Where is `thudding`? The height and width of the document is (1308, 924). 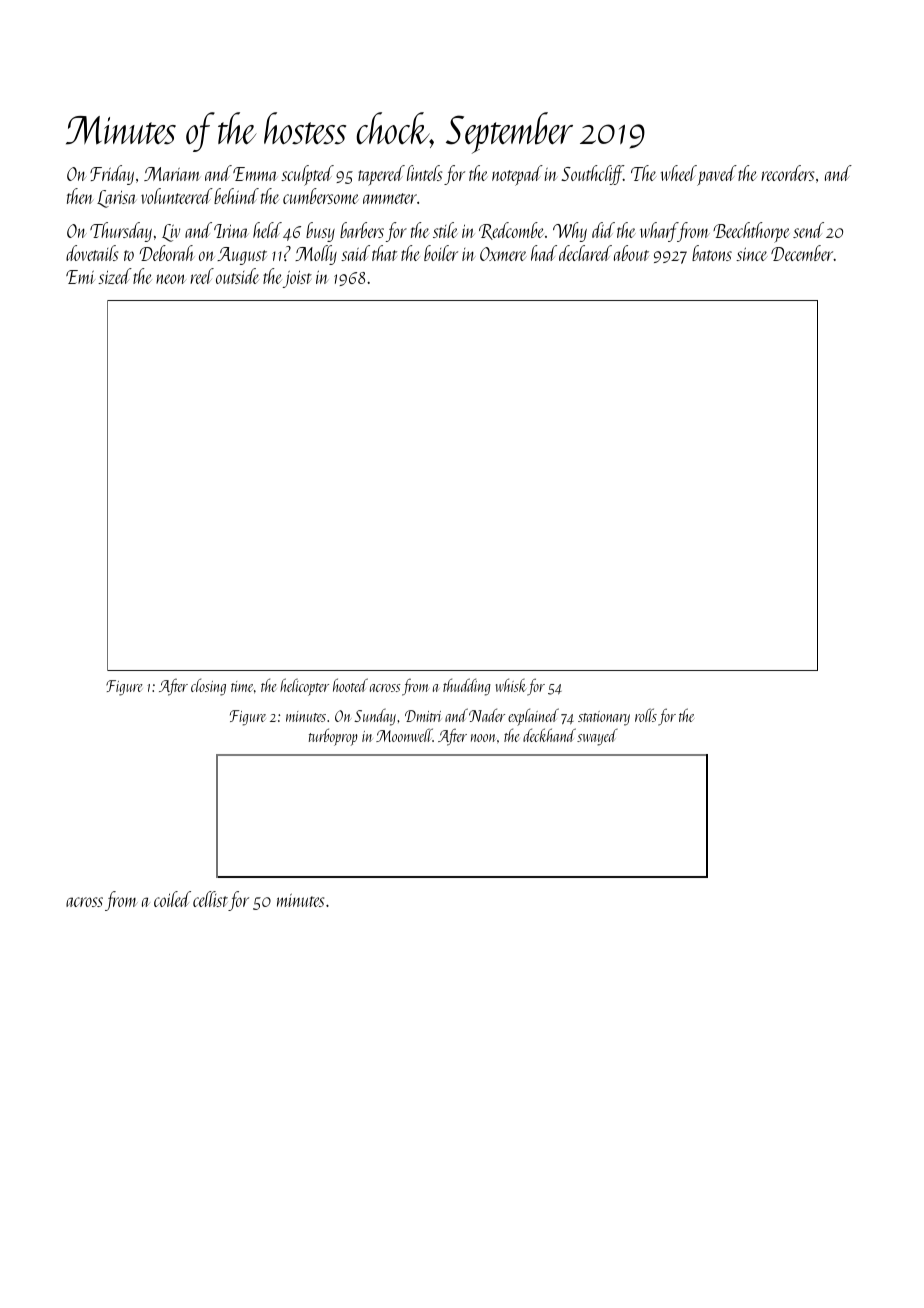
thudding is located at coordinates (467, 687).
